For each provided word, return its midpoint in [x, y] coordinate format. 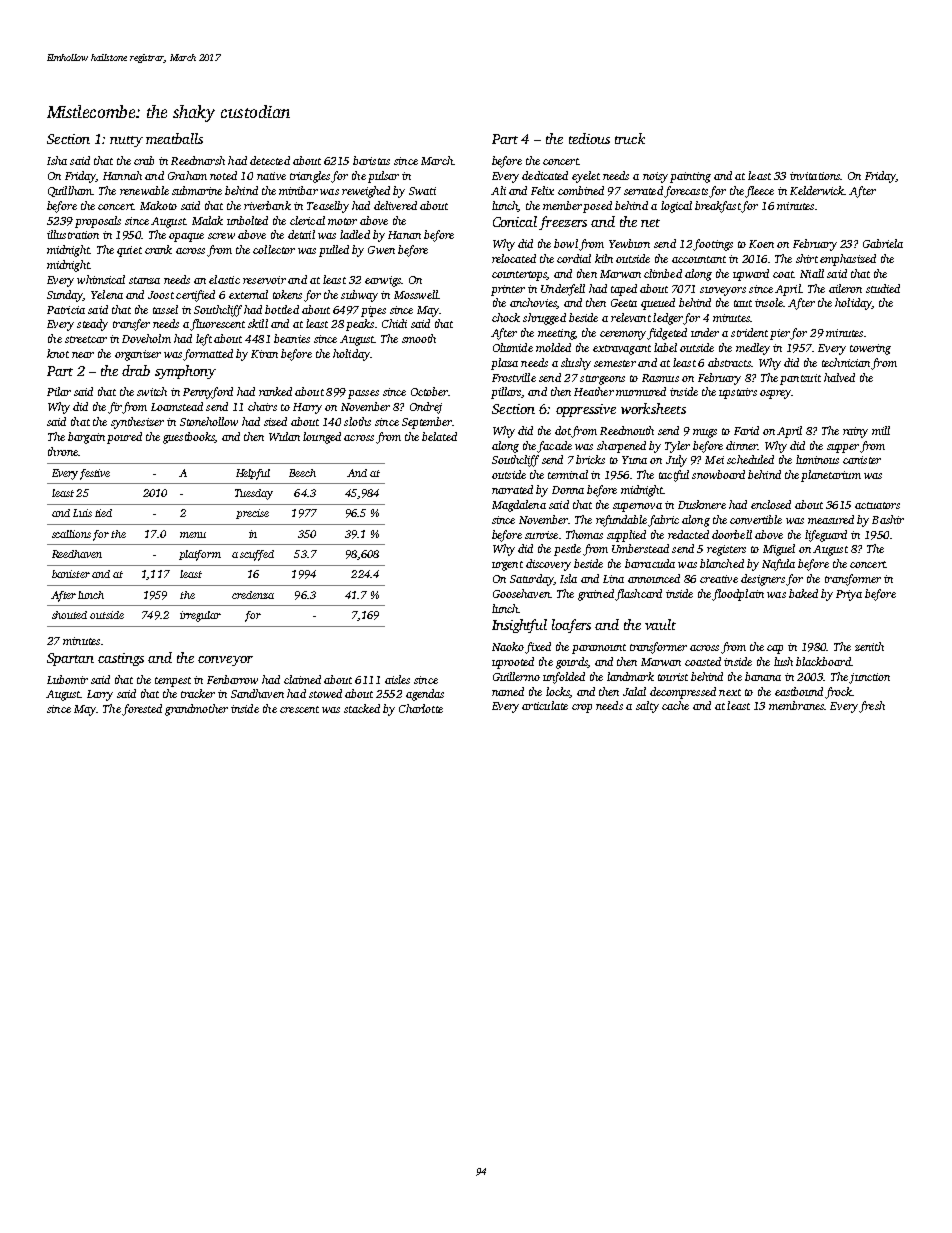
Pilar [59, 391]
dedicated [545, 175]
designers [763, 580]
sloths [357, 421]
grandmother [196, 710]
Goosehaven [521, 593]
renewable [144, 190]
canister [862, 460]
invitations [815, 176]
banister [71, 574]
